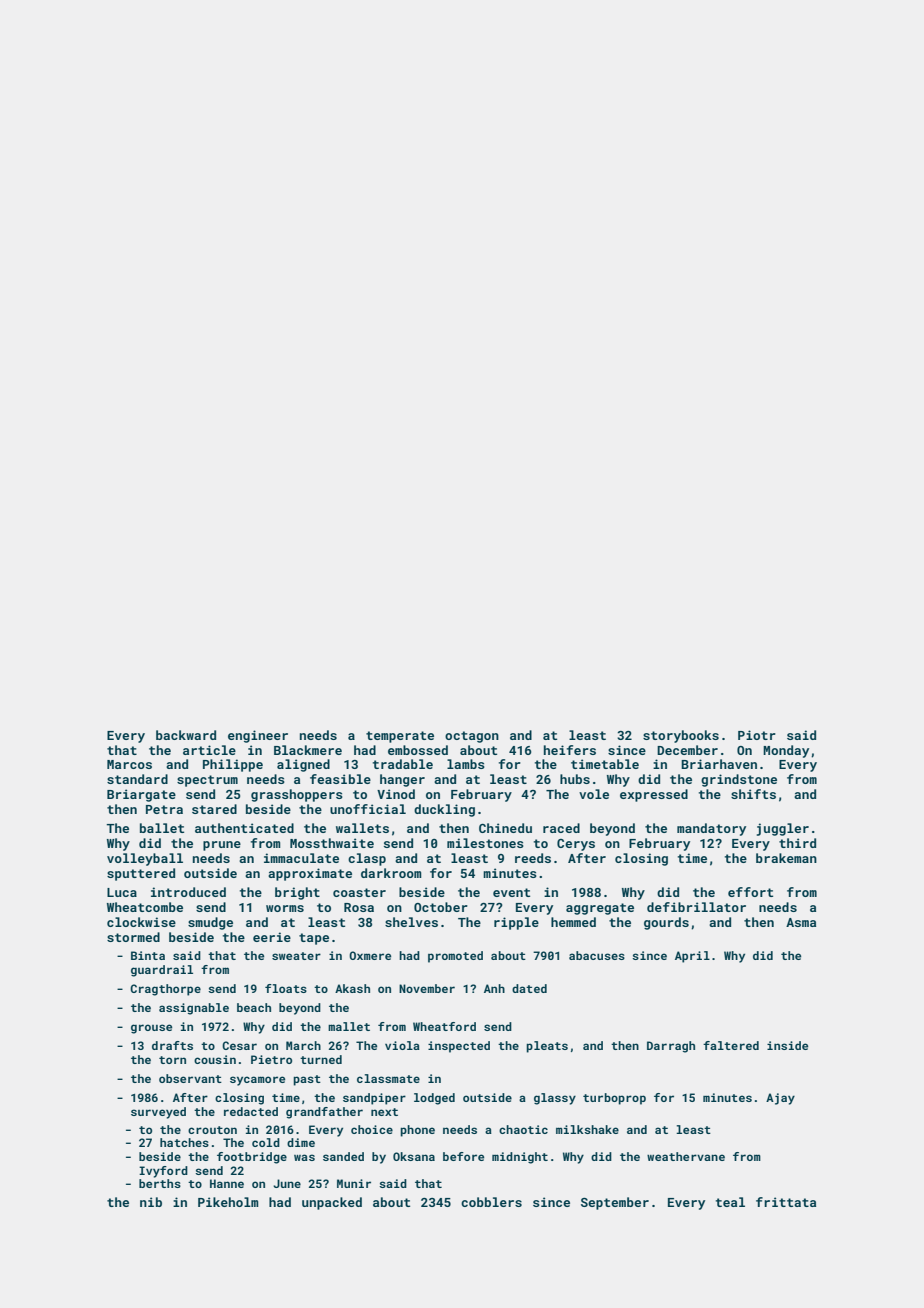  Describe the element at coordinates (597, 955) in the page. I see `abacuses` at that location.
